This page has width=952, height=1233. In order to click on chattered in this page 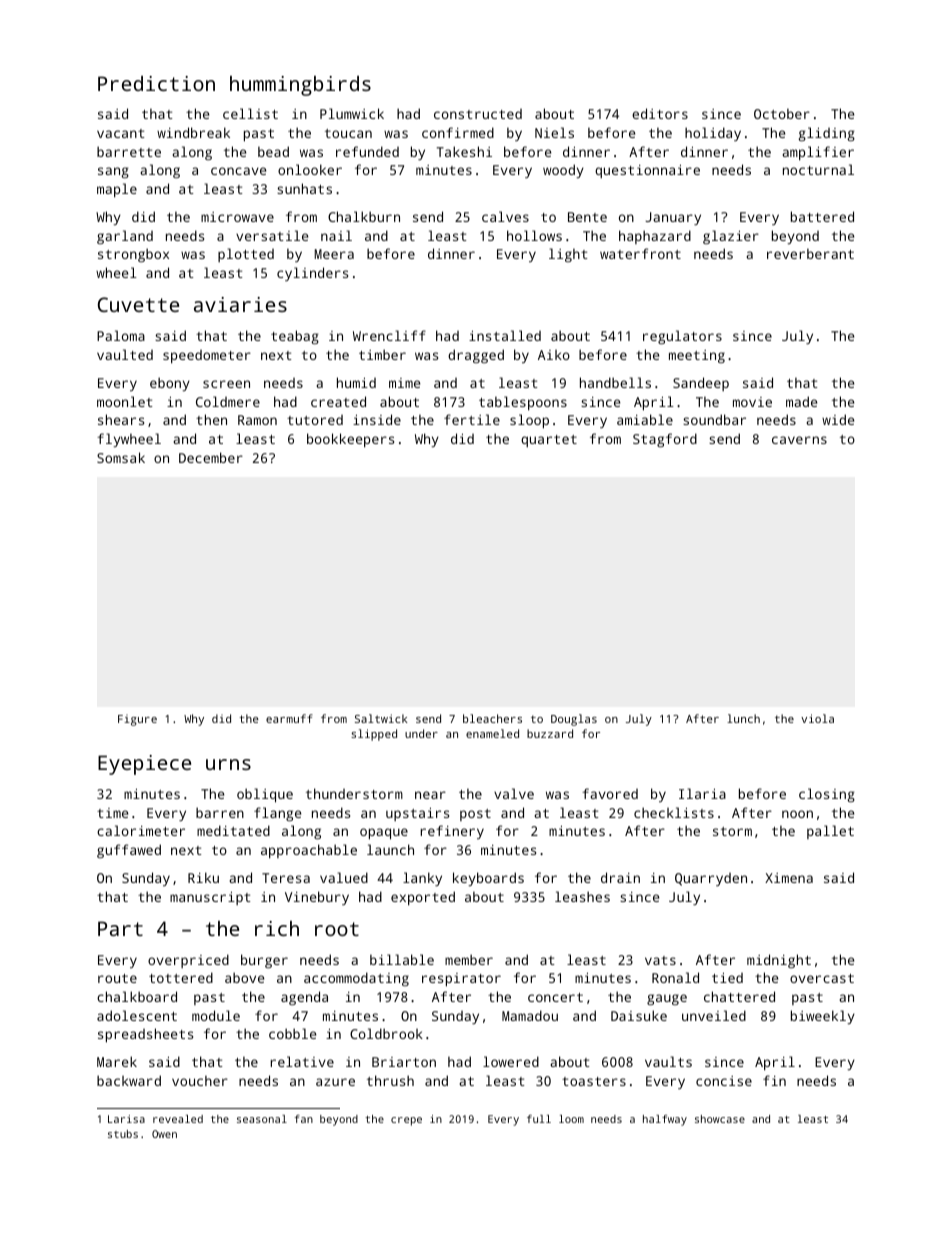, I will do `click(739, 996)`.
